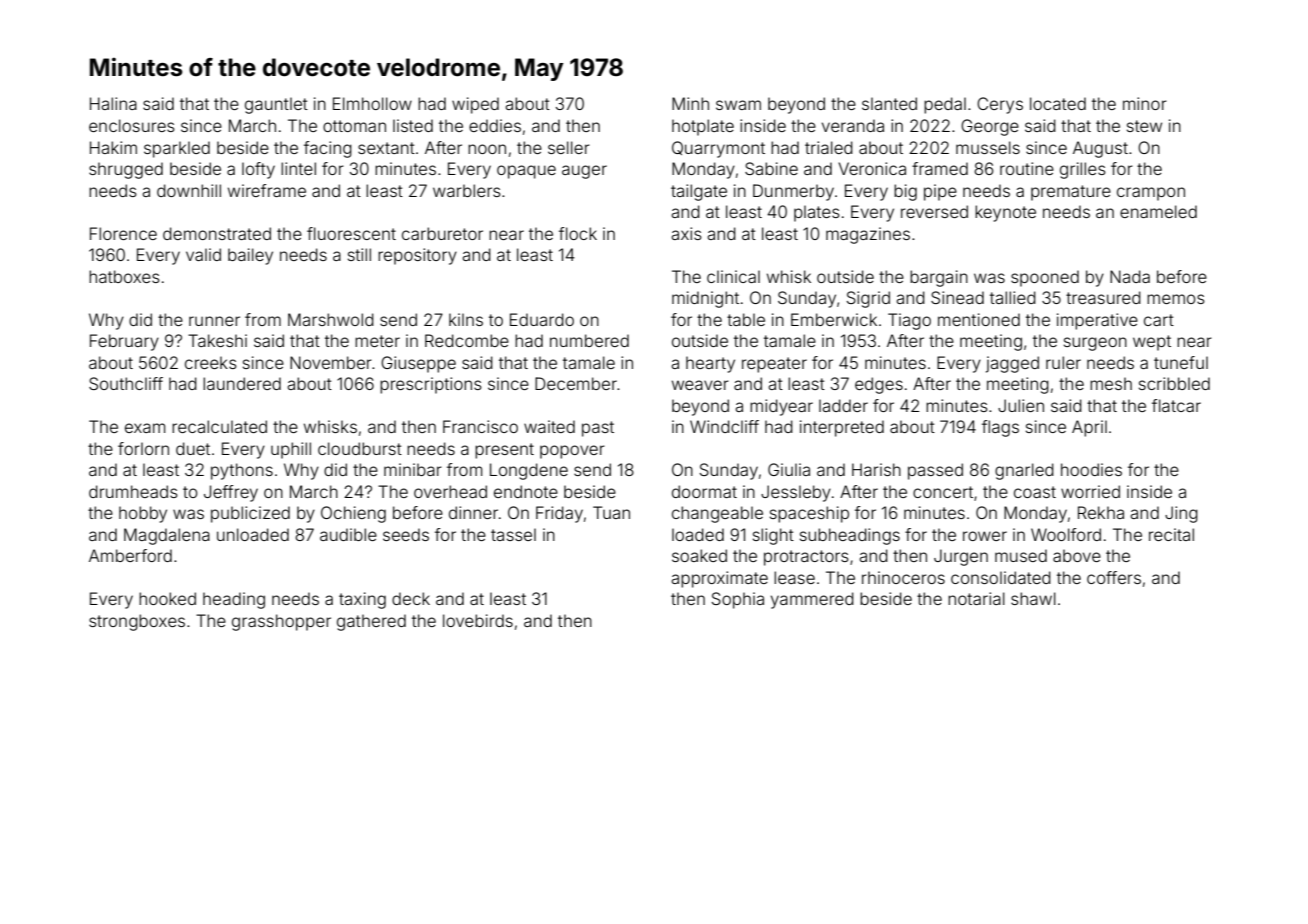 The image size is (1308, 924). Describe the element at coordinates (1145, 103) in the image. I see `minor` at that location.
